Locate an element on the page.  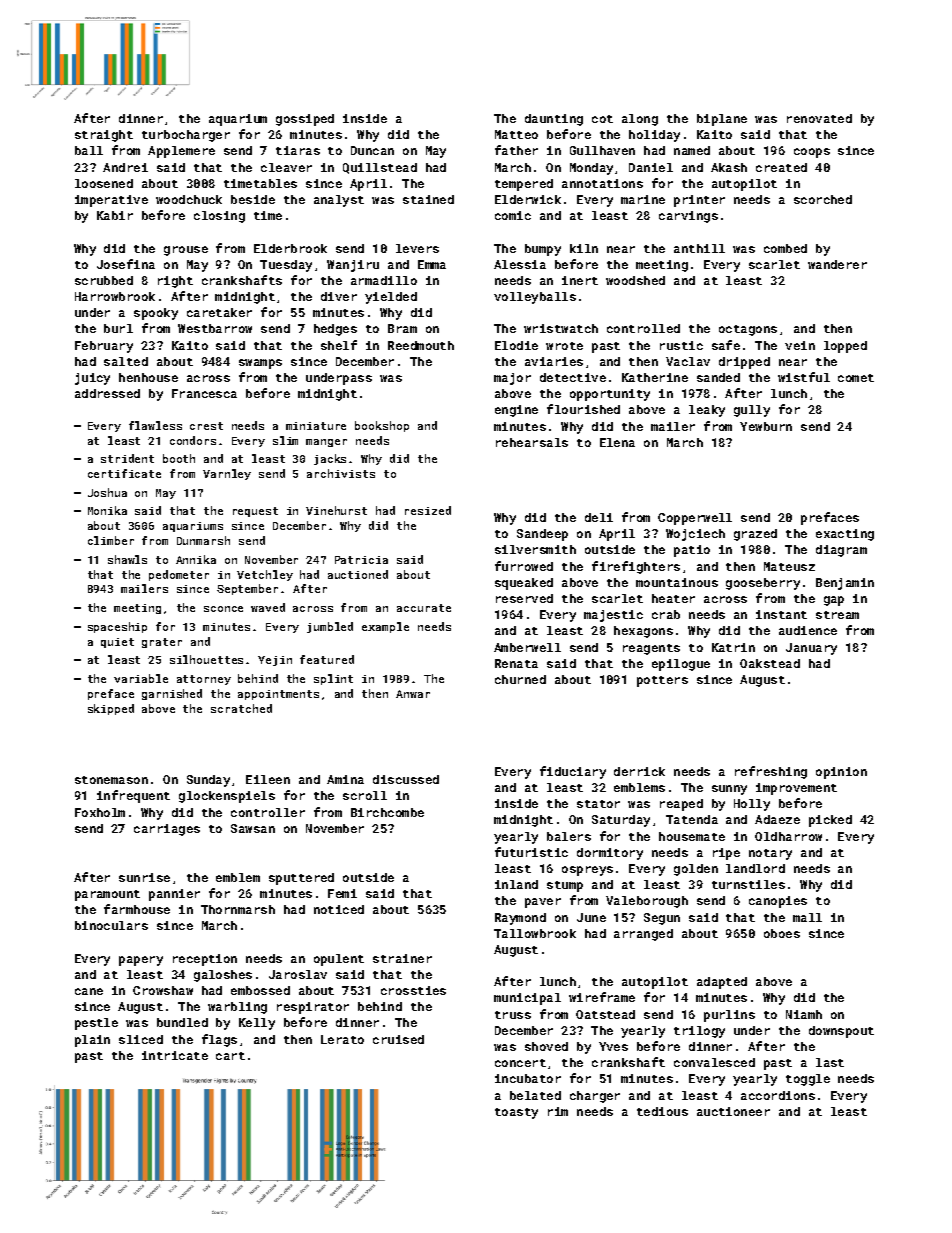
accurate is located at coordinates (424, 608).
